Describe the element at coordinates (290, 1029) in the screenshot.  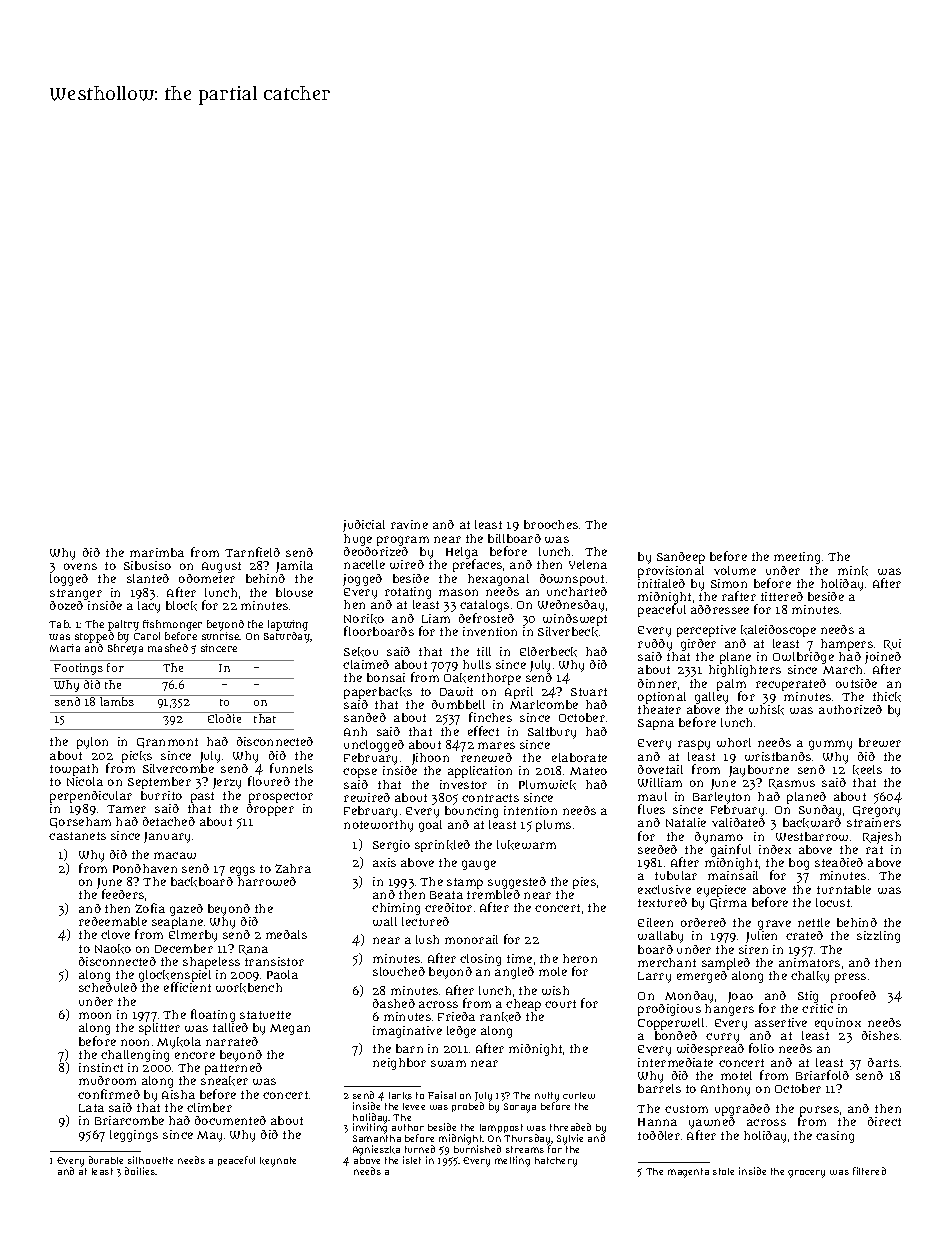
I see `Megan` at that location.
